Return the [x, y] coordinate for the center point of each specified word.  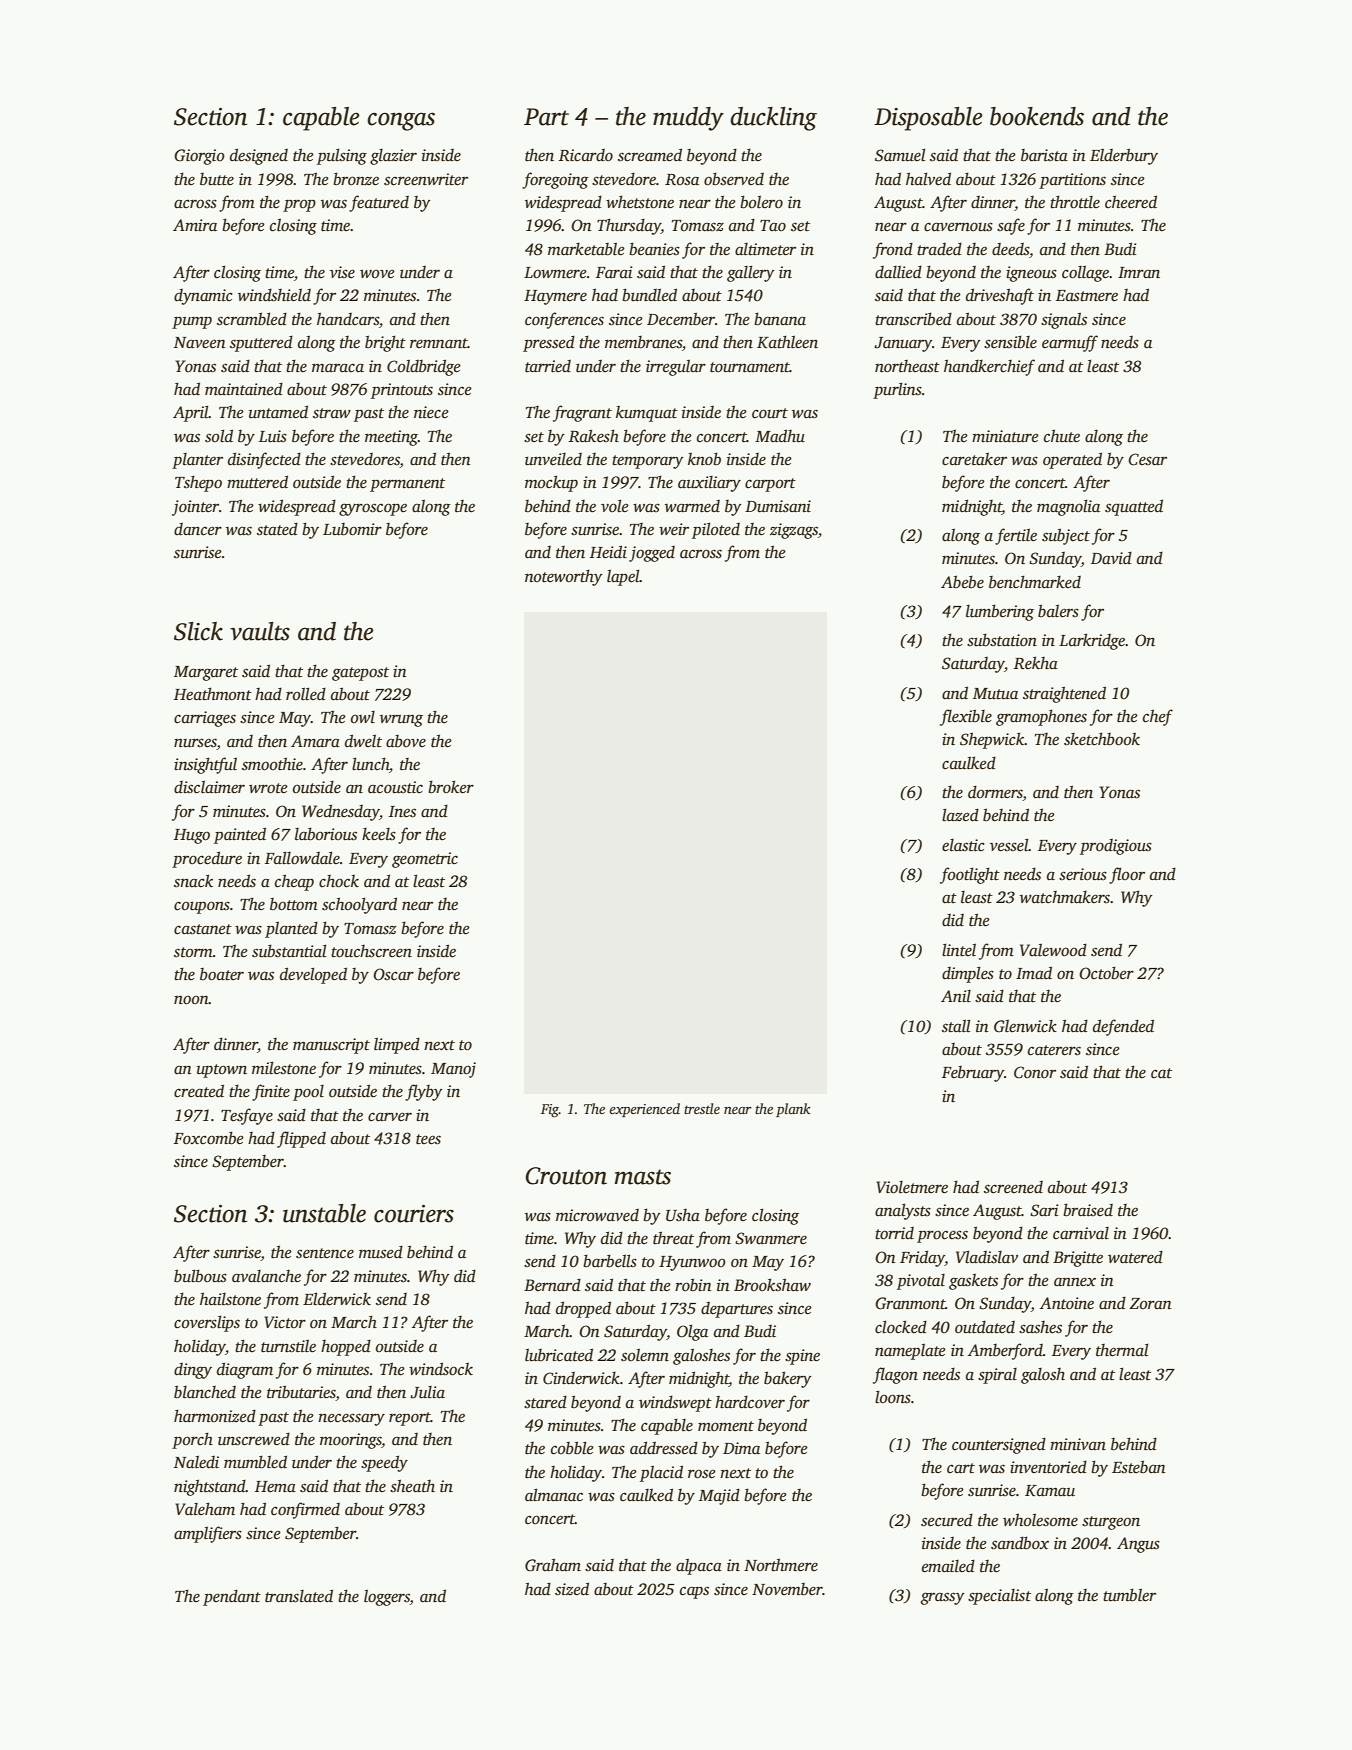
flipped [301, 1139]
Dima [741, 1448]
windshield [274, 295]
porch [192, 1440]
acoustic [395, 787]
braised [1088, 1210]
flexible [966, 717]
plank [793, 1110]
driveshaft [1000, 296]
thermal [1122, 1350]
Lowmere [555, 273]
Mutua [995, 694]
